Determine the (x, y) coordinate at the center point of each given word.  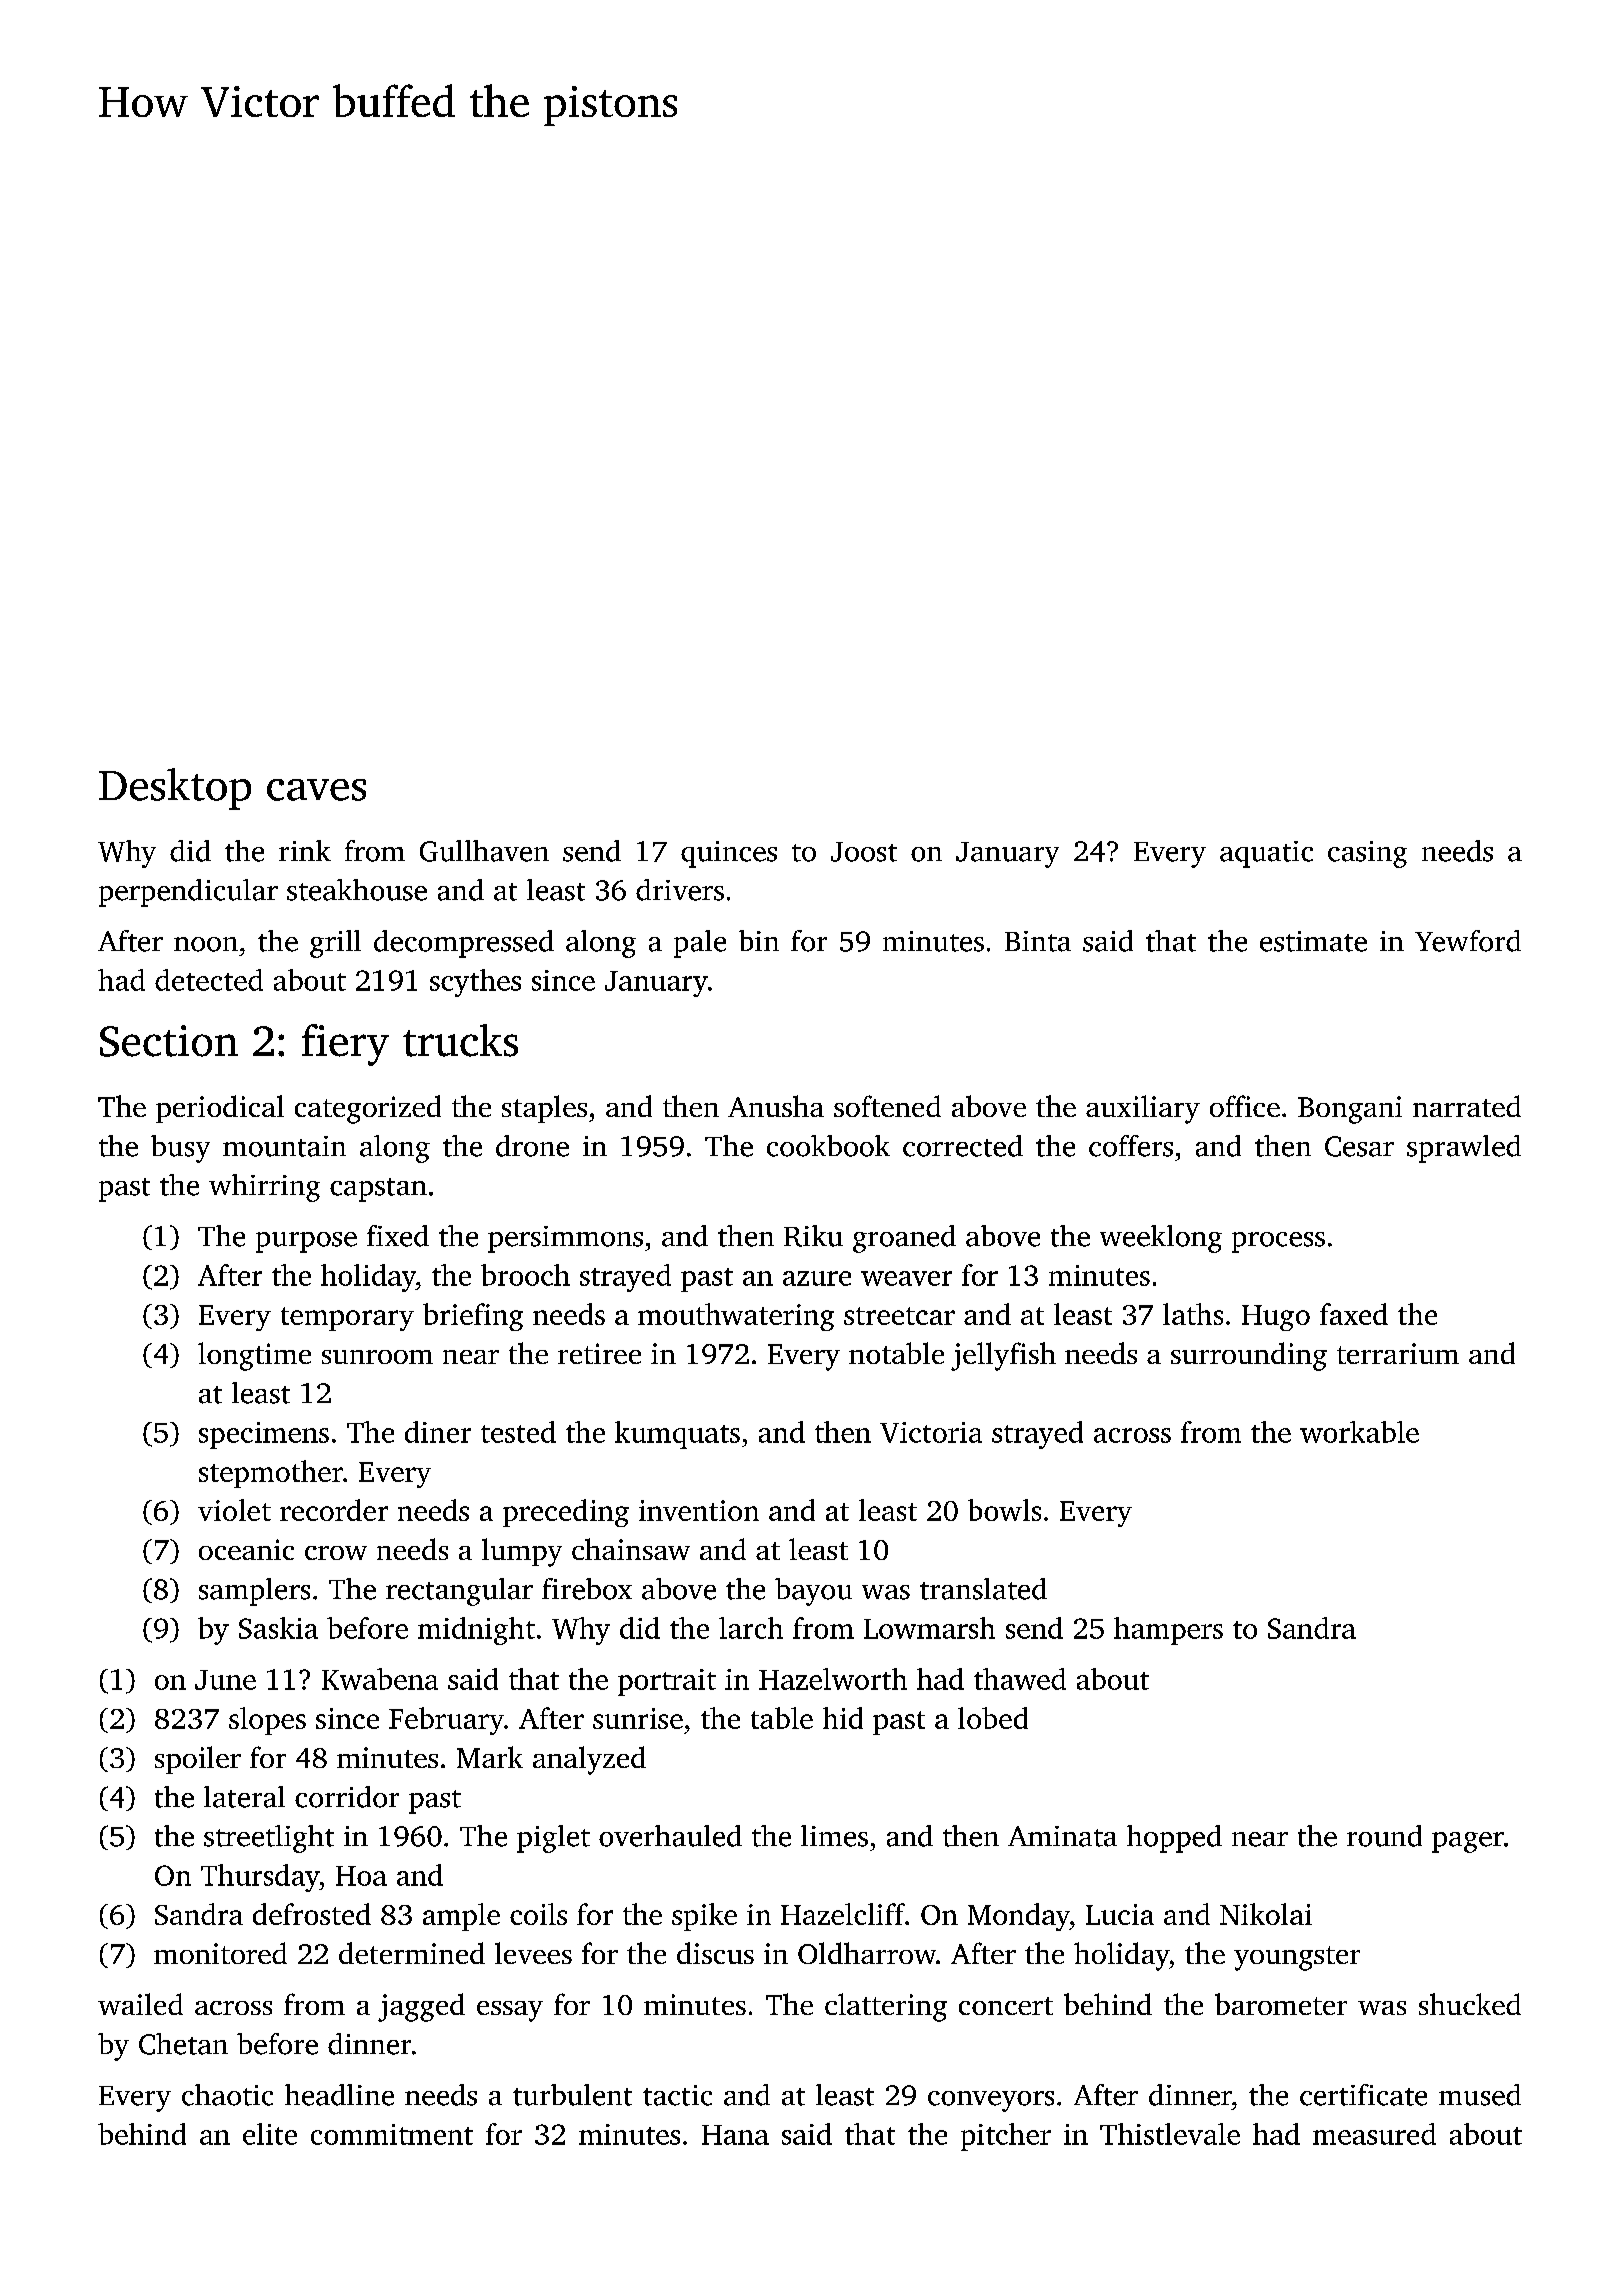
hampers (1168, 1631)
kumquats (677, 1435)
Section (169, 1041)
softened (887, 1106)
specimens (264, 1435)
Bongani (1350, 1110)
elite (270, 2134)
